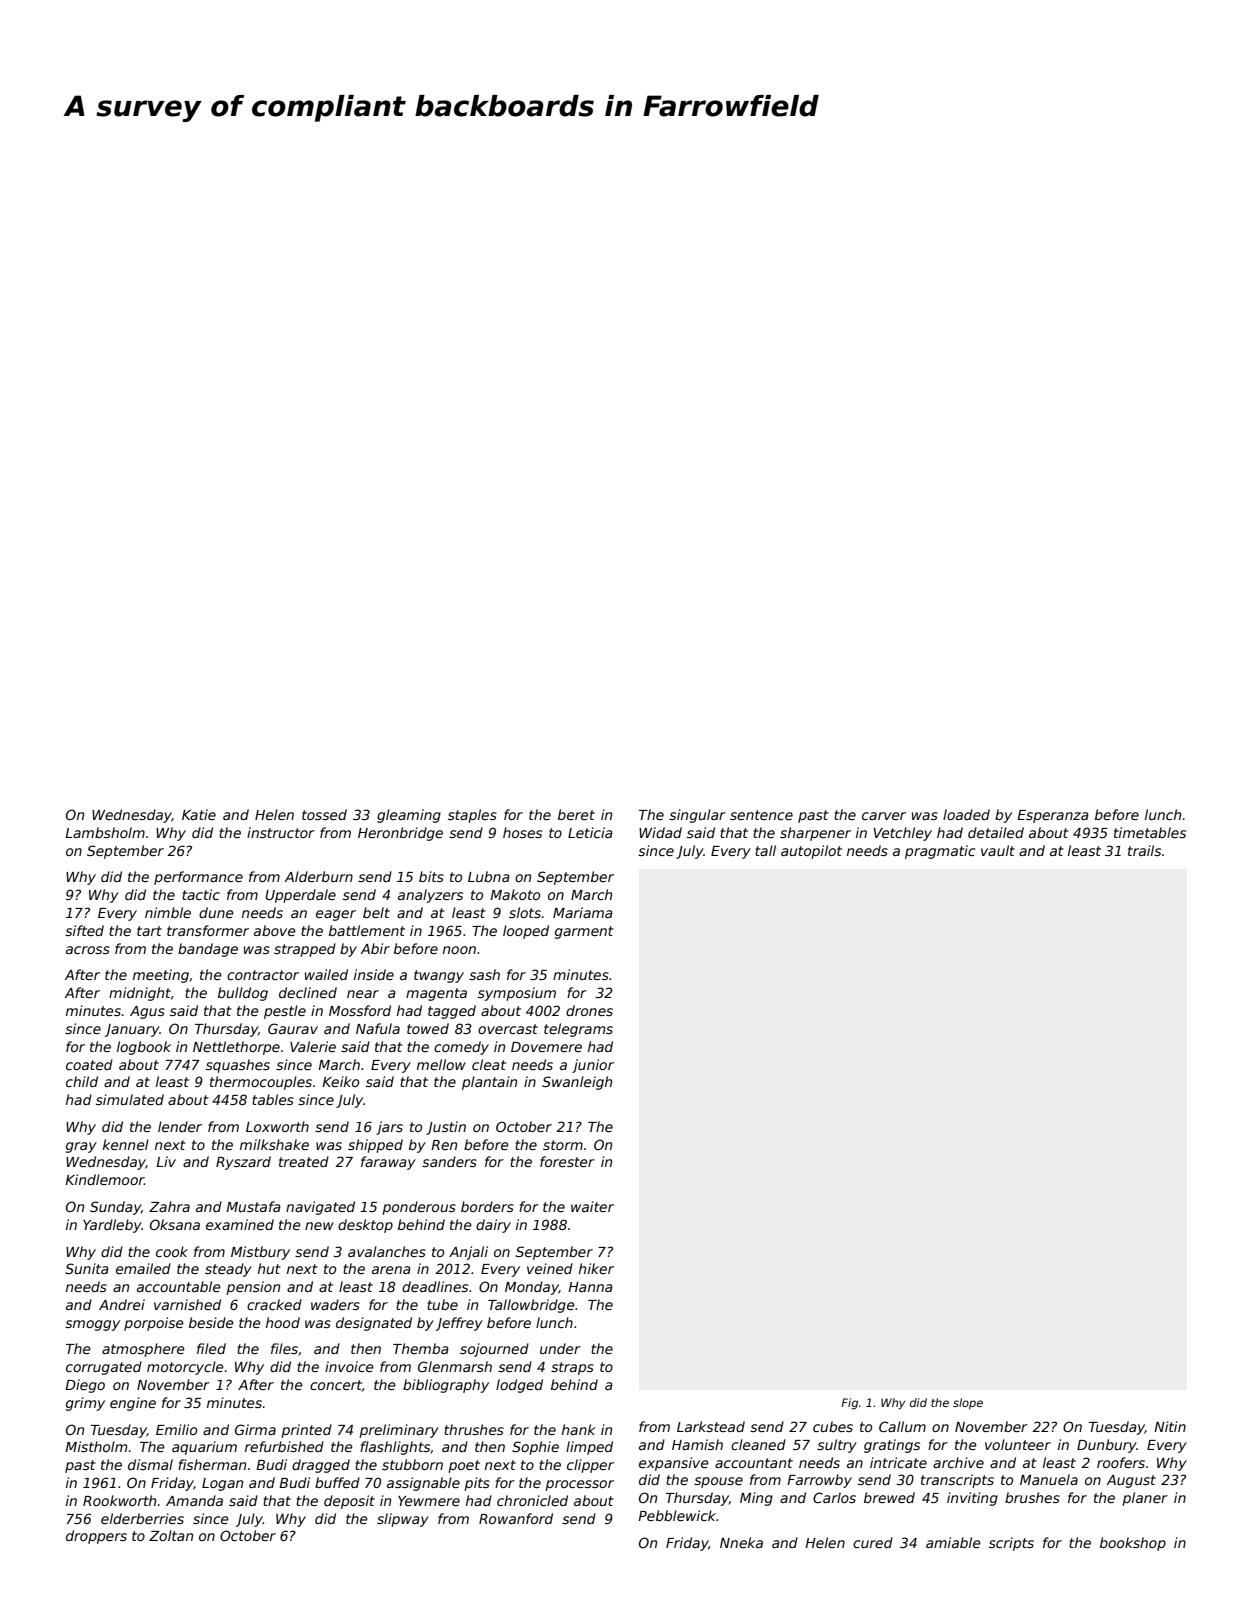  Describe the element at coordinates (336, 1385) in the image. I see `concert` at that location.
